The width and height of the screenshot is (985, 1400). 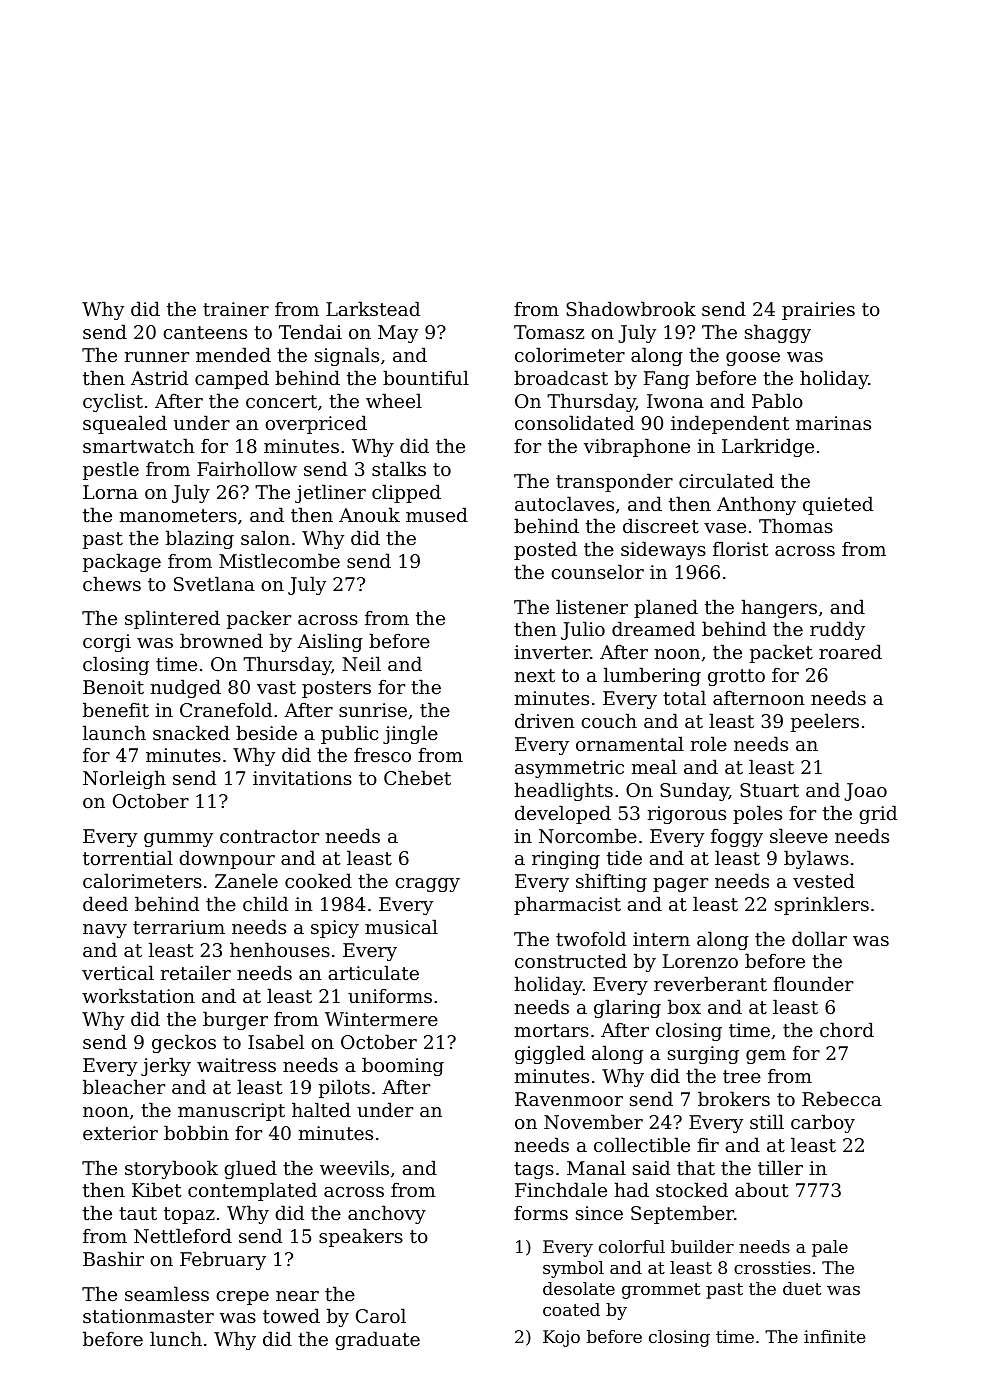 I want to click on Pablo, so click(x=777, y=400).
